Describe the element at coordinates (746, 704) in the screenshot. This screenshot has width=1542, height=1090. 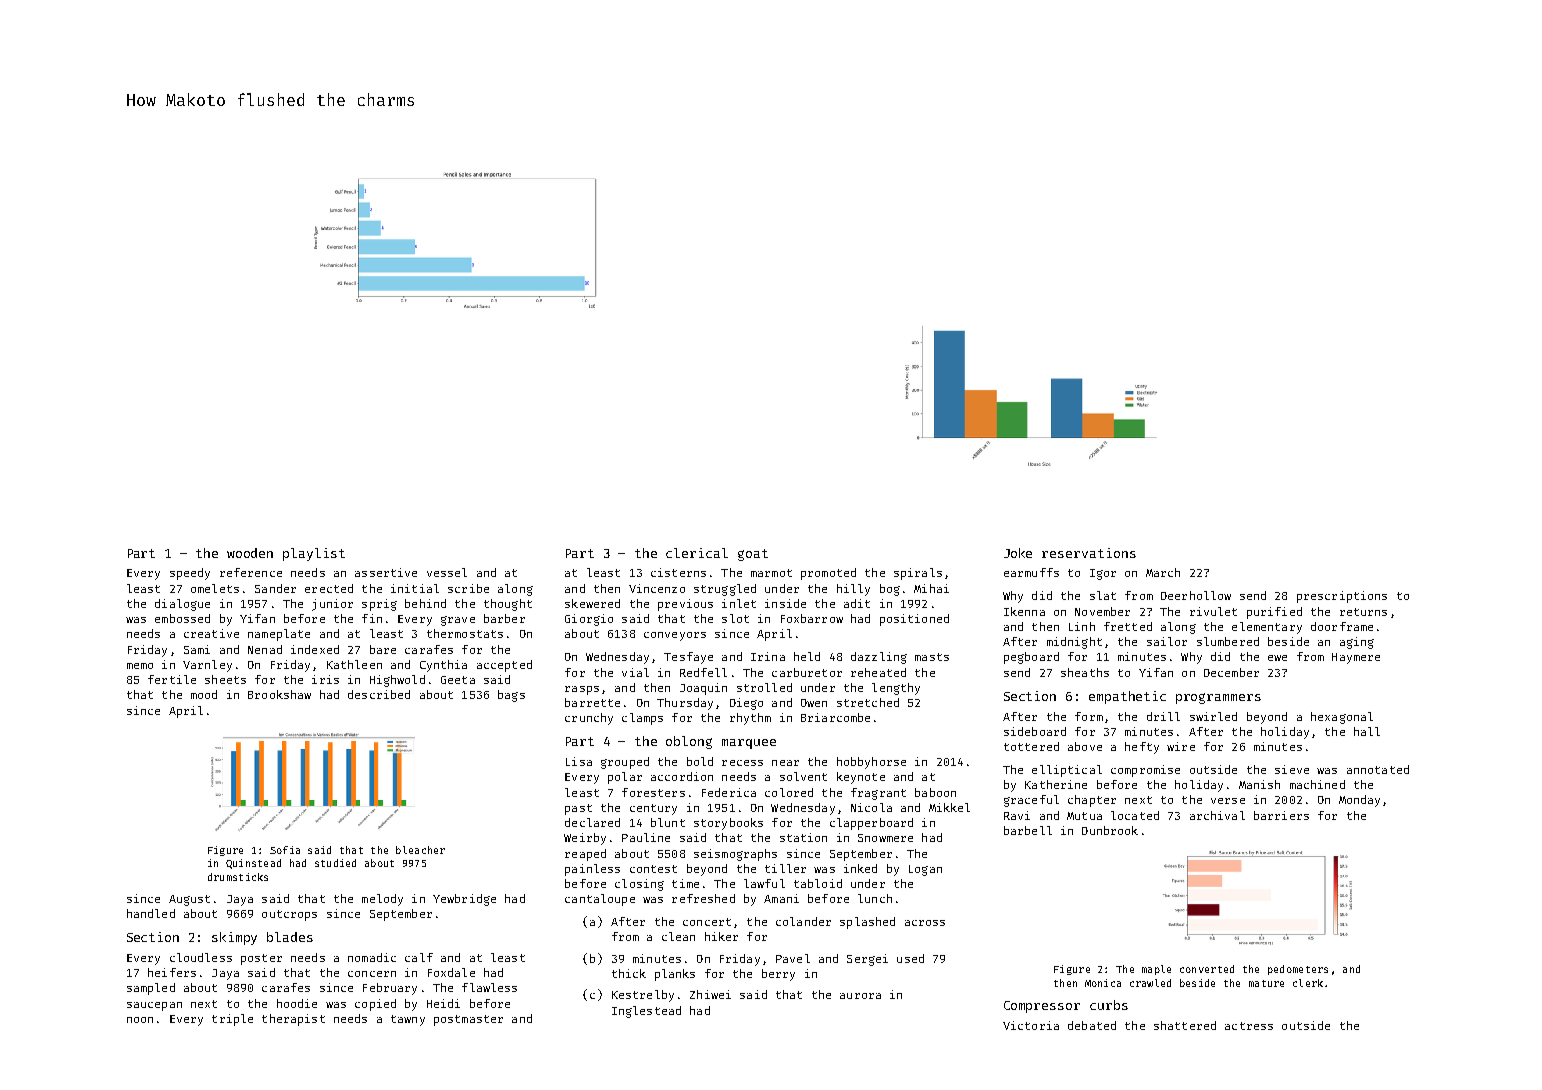
I see `Diego` at that location.
